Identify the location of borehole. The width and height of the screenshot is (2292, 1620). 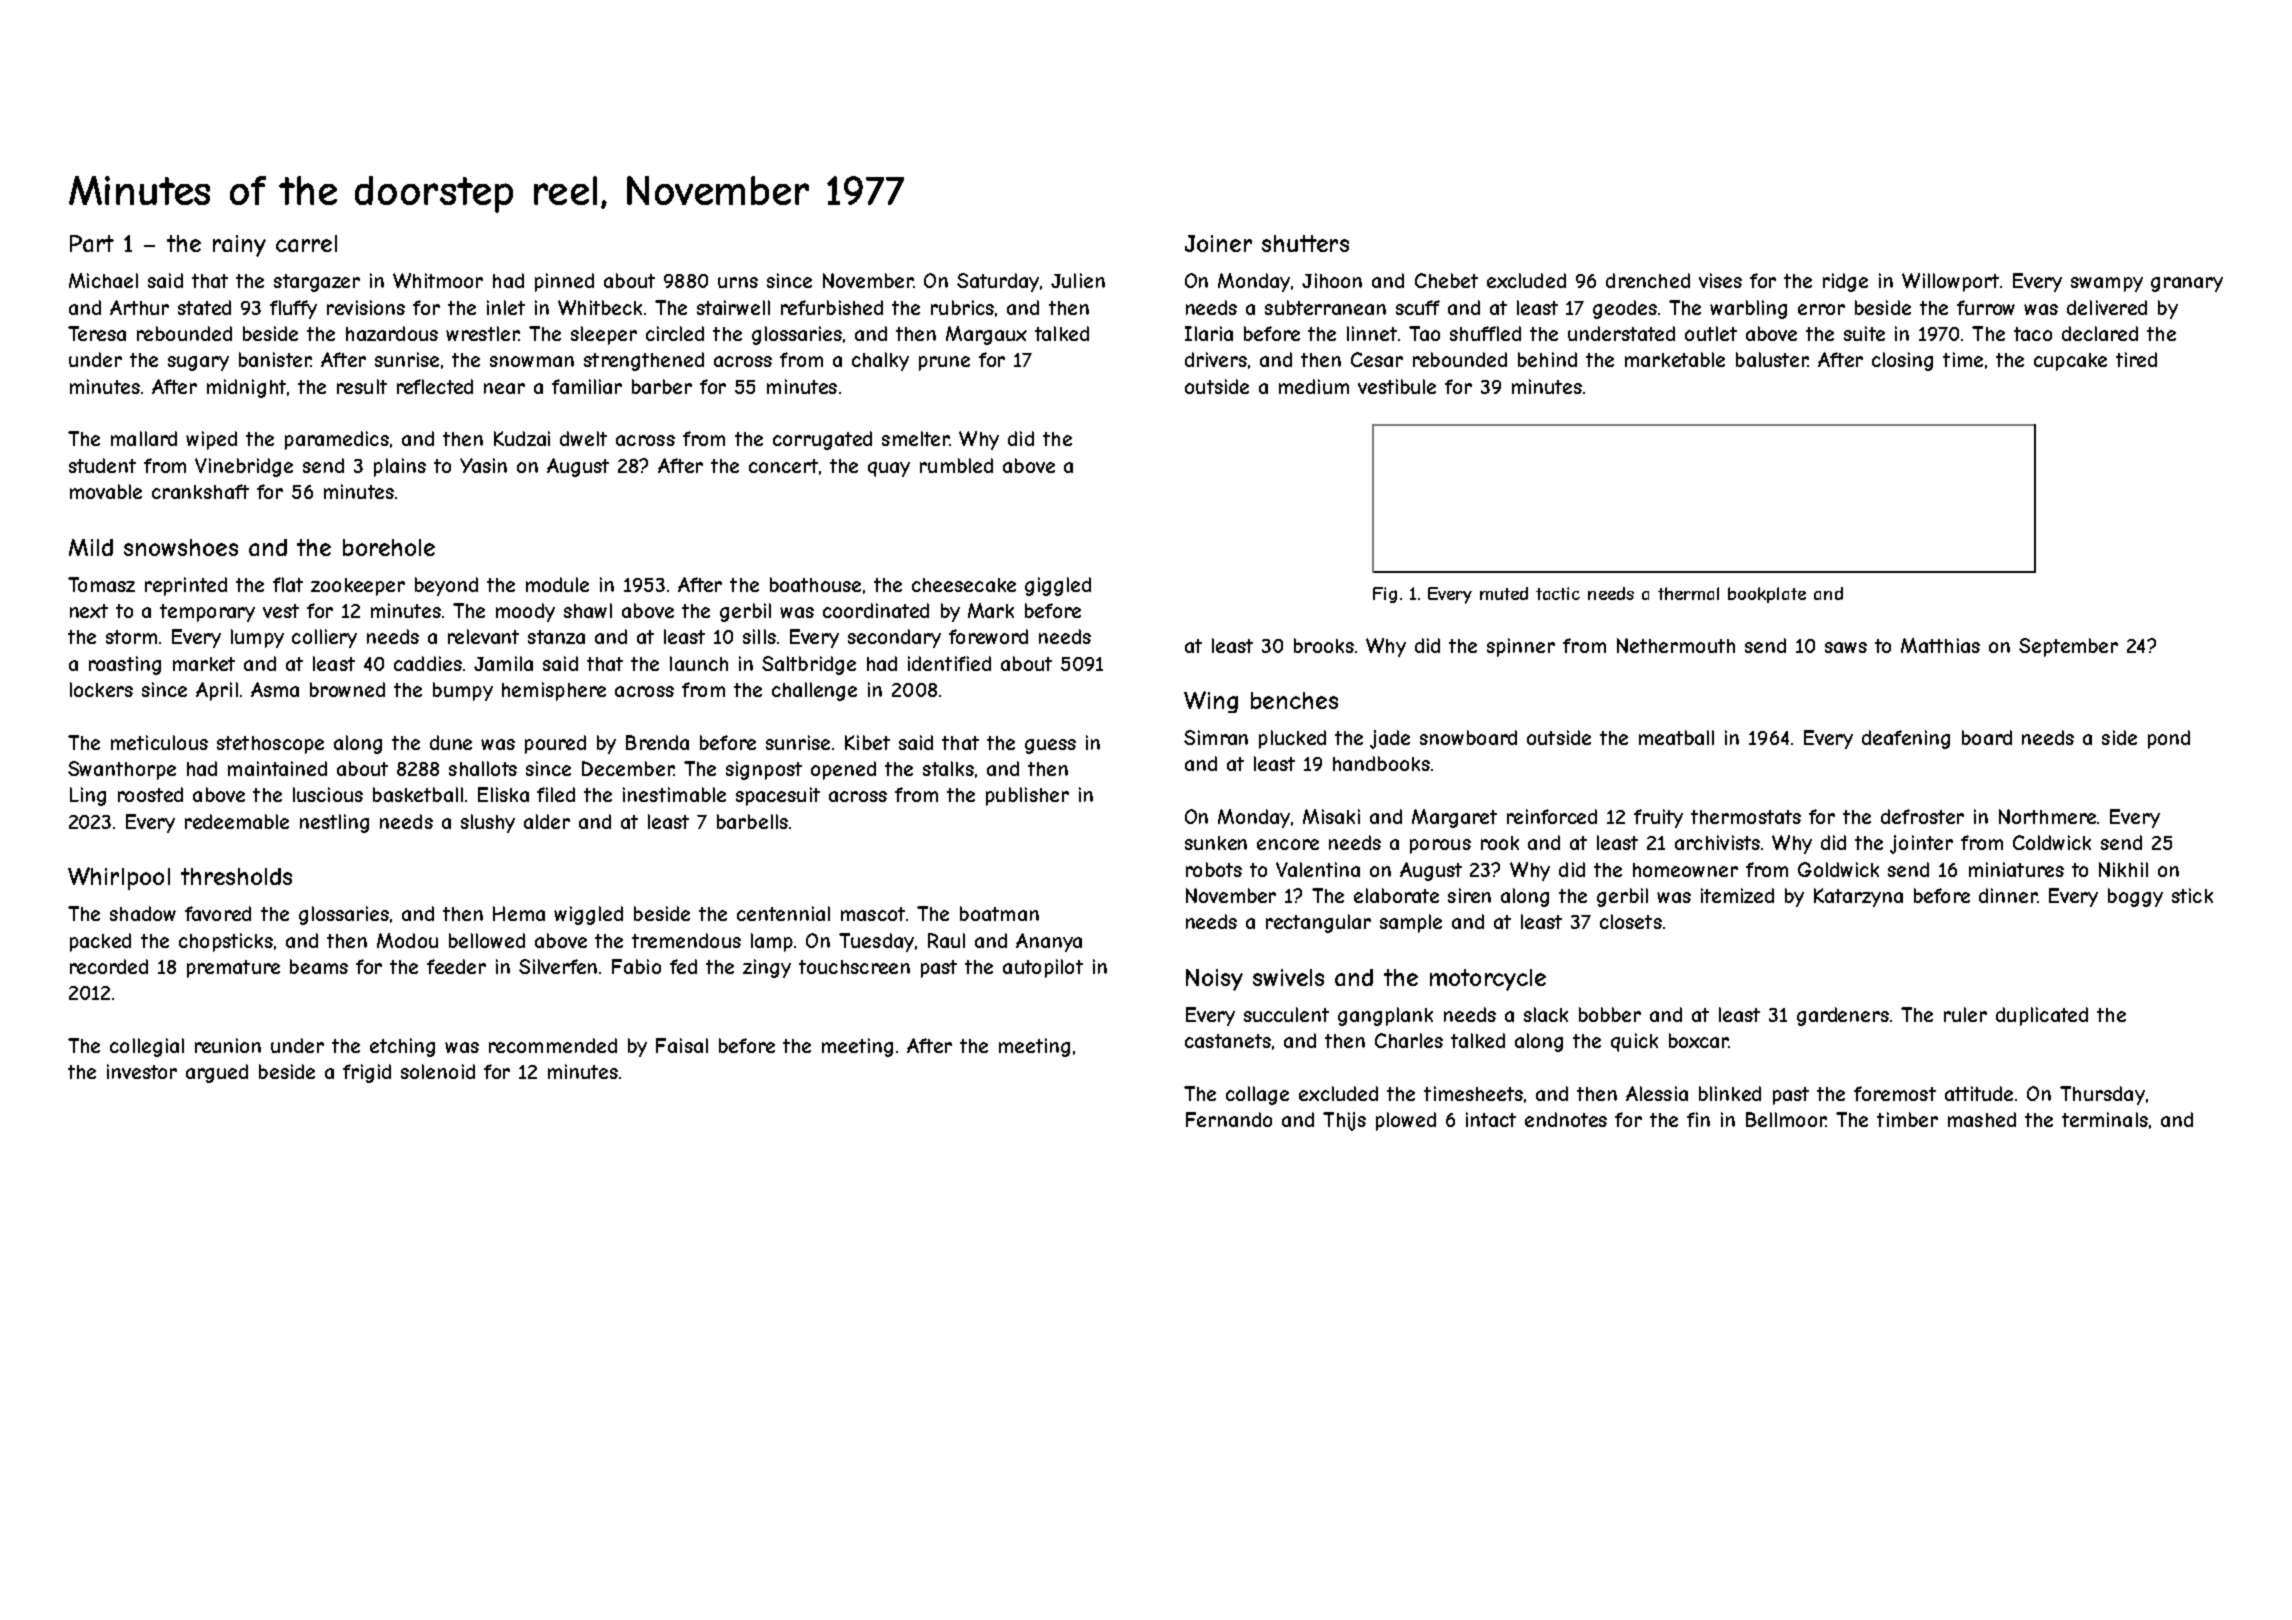
(389, 547).
